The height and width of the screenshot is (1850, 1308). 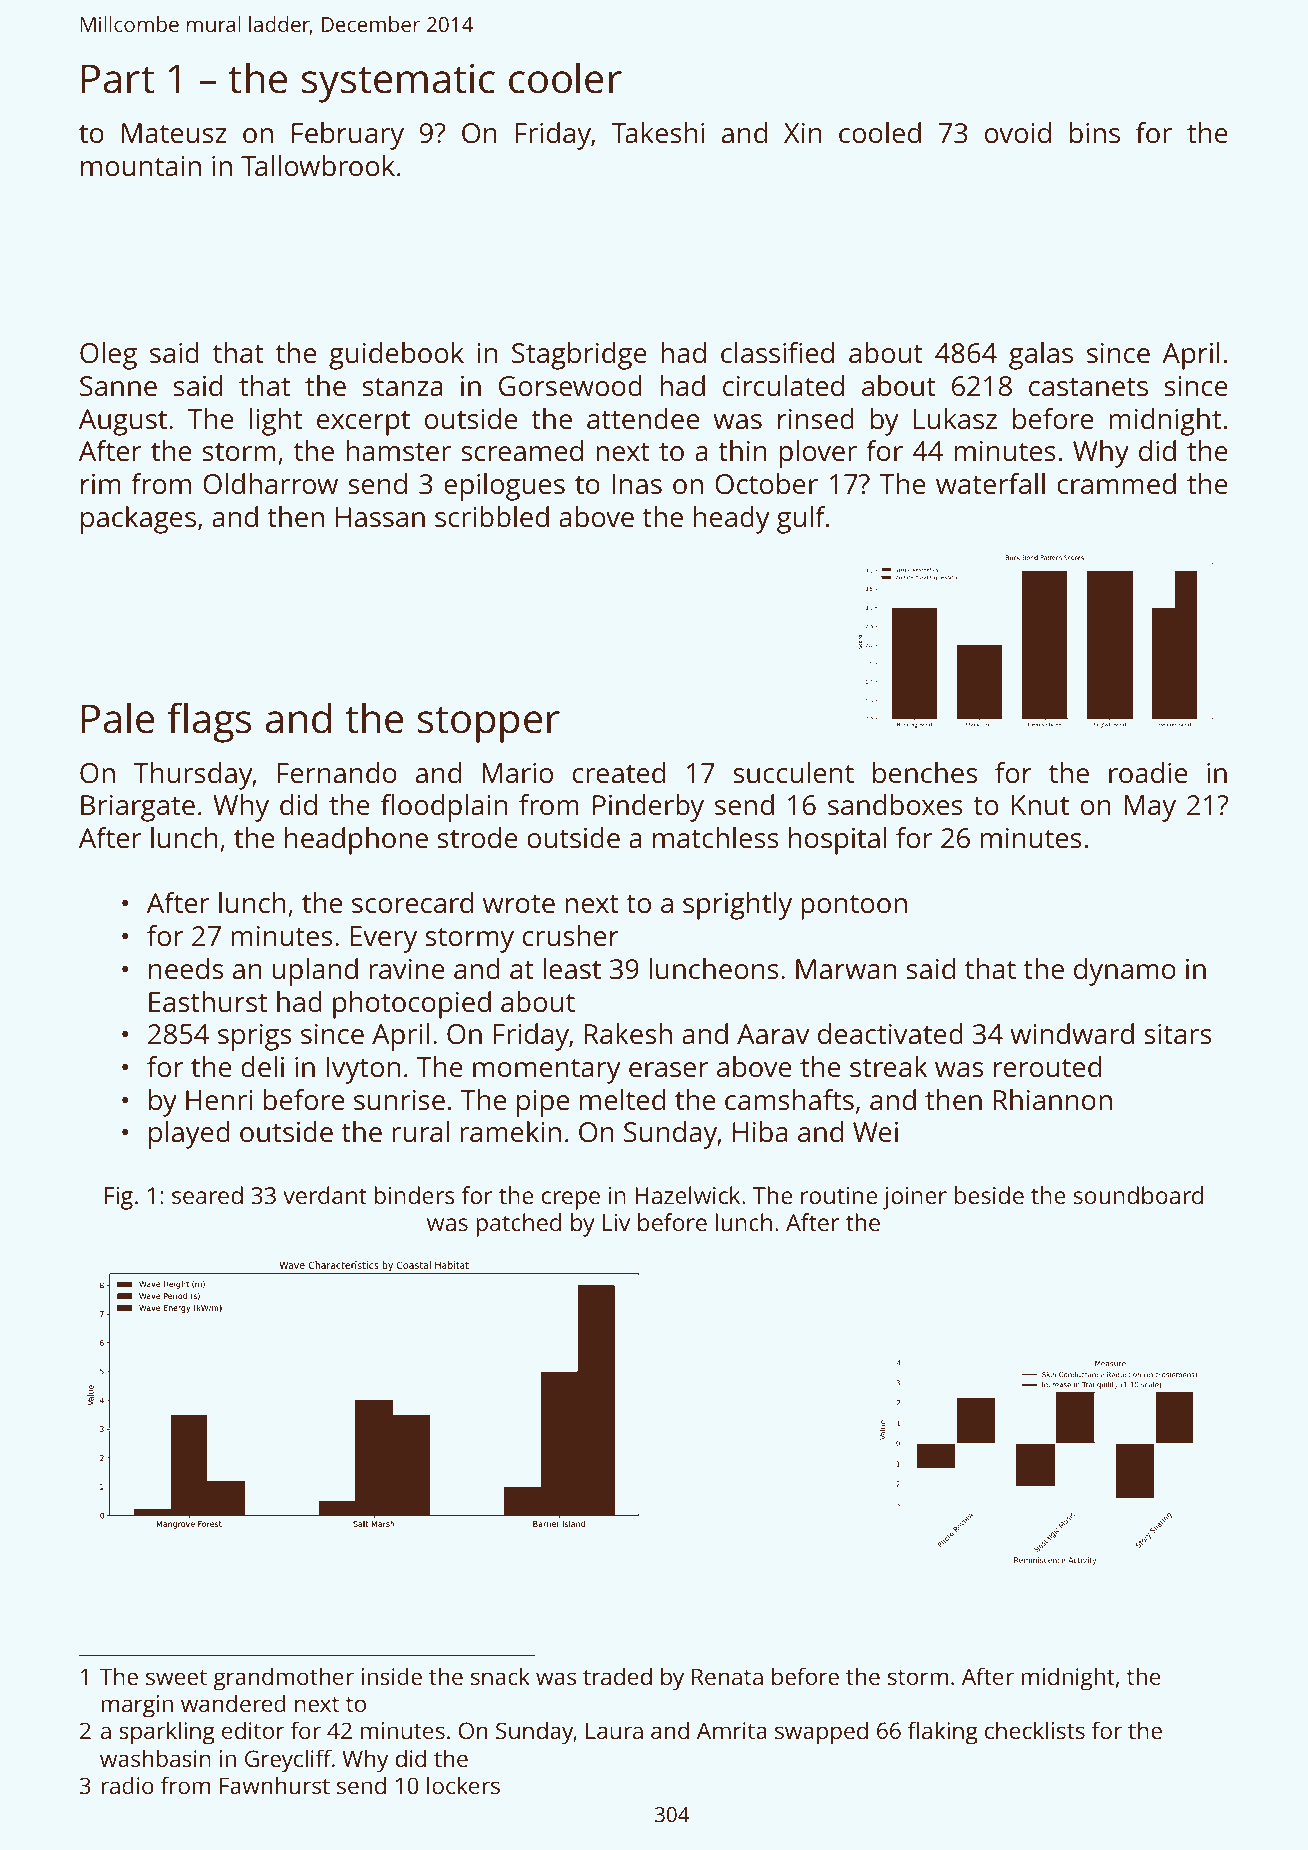 What do you see at coordinates (275, 1785) in the screenshot?
I see `Fawnhurst` at bounding box center [275, 1785].
